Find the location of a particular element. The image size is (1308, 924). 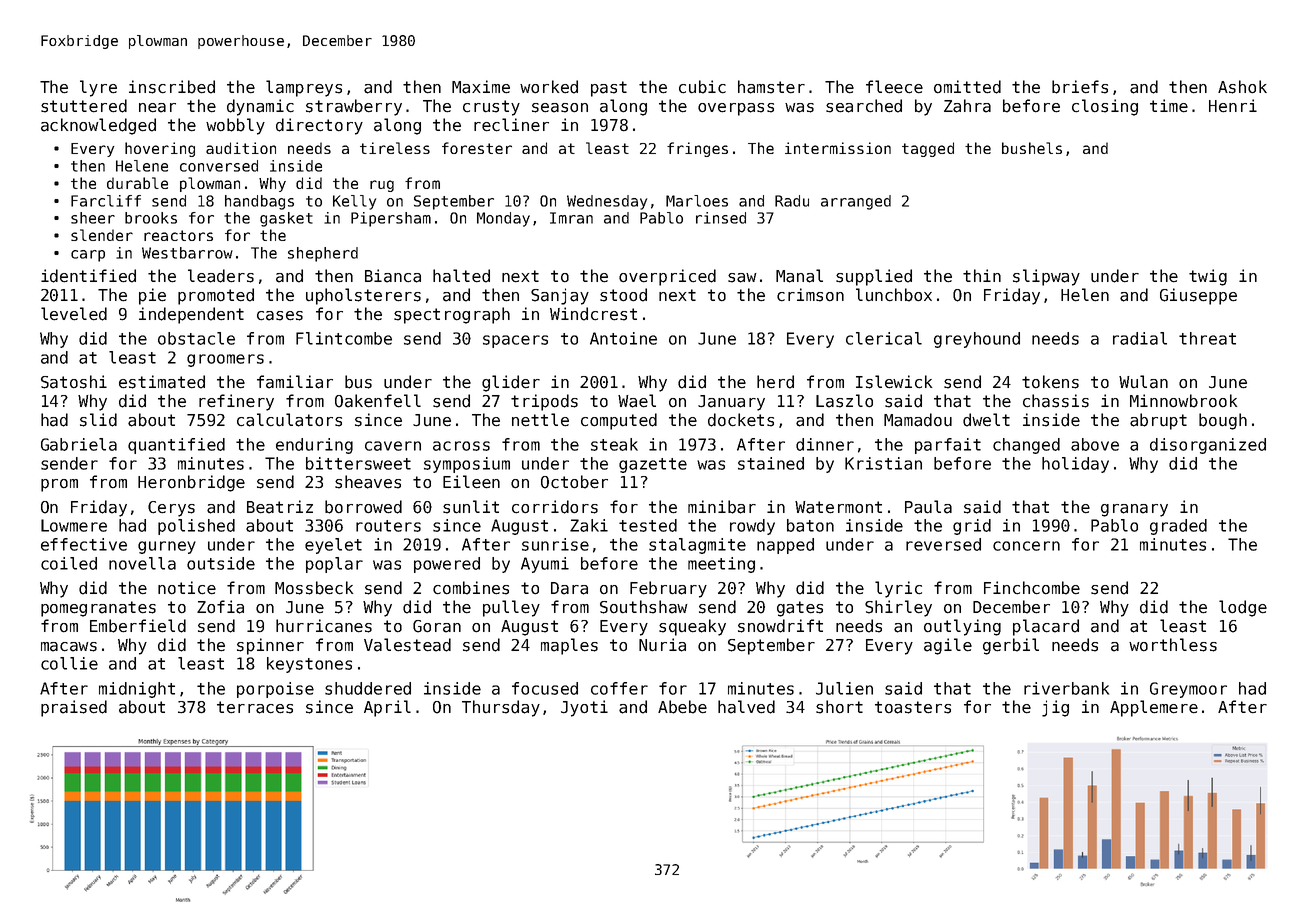

season is located at coordinates (560, 108).
